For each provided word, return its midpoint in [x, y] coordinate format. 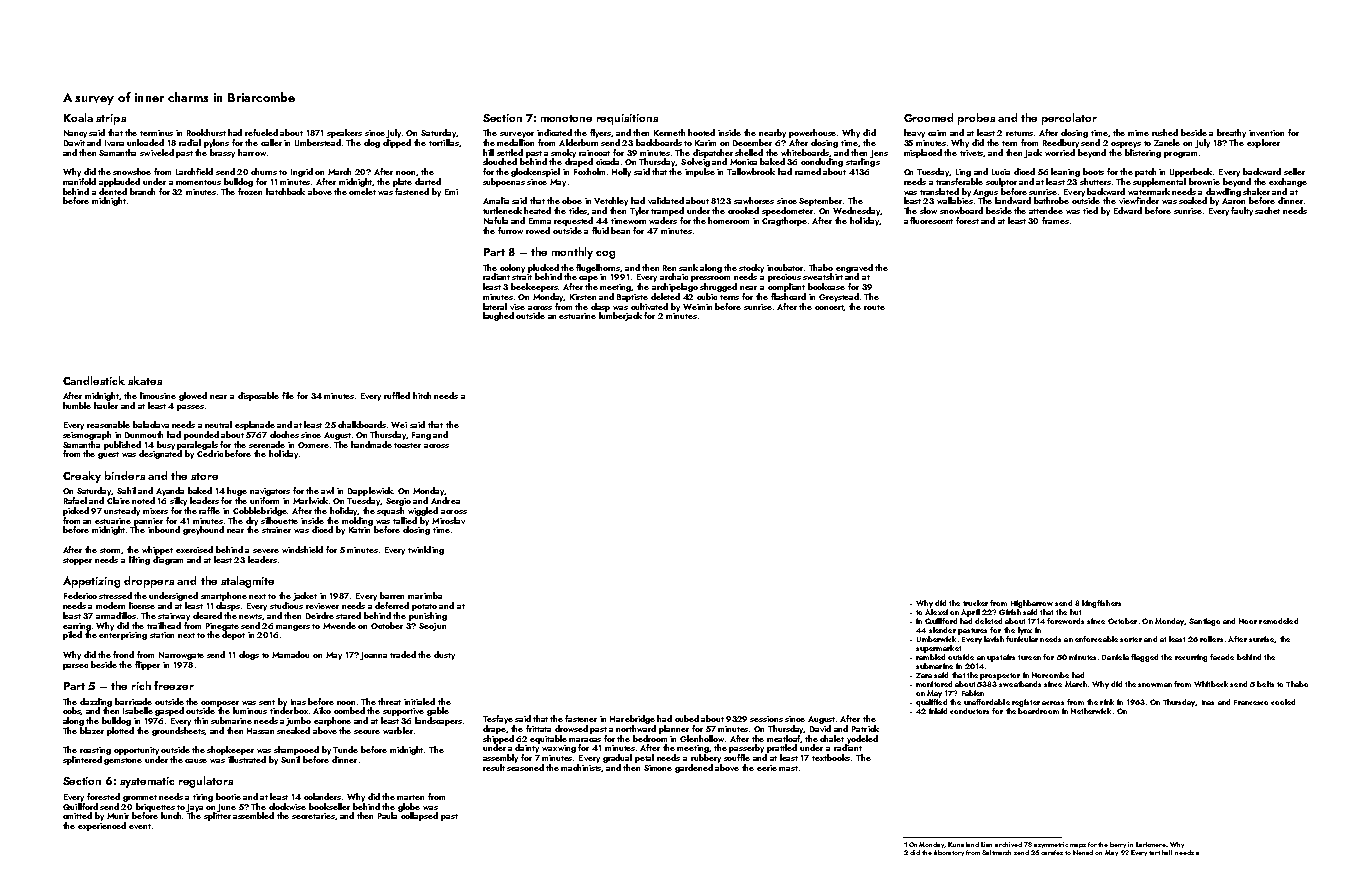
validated [666, 200]
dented [113, 191]
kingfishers [1101, 604]
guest [108, 455]
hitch [422, 395]
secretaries [314, 816]
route [874, 307]
